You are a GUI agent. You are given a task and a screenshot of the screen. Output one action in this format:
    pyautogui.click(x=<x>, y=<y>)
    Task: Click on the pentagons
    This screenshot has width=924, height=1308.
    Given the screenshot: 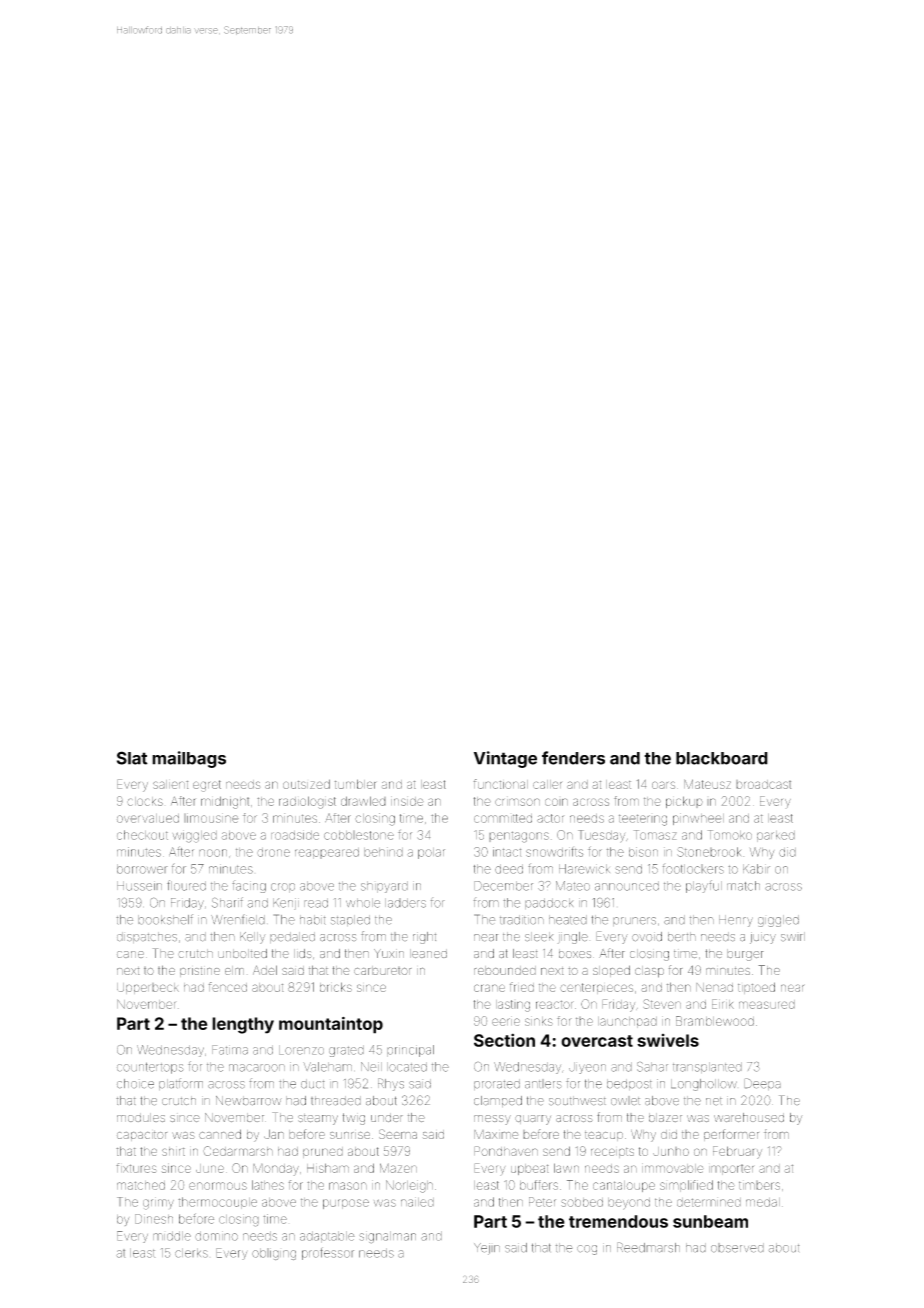 What is the action you would take?
    pyautogui.click(x=519, y=837)
